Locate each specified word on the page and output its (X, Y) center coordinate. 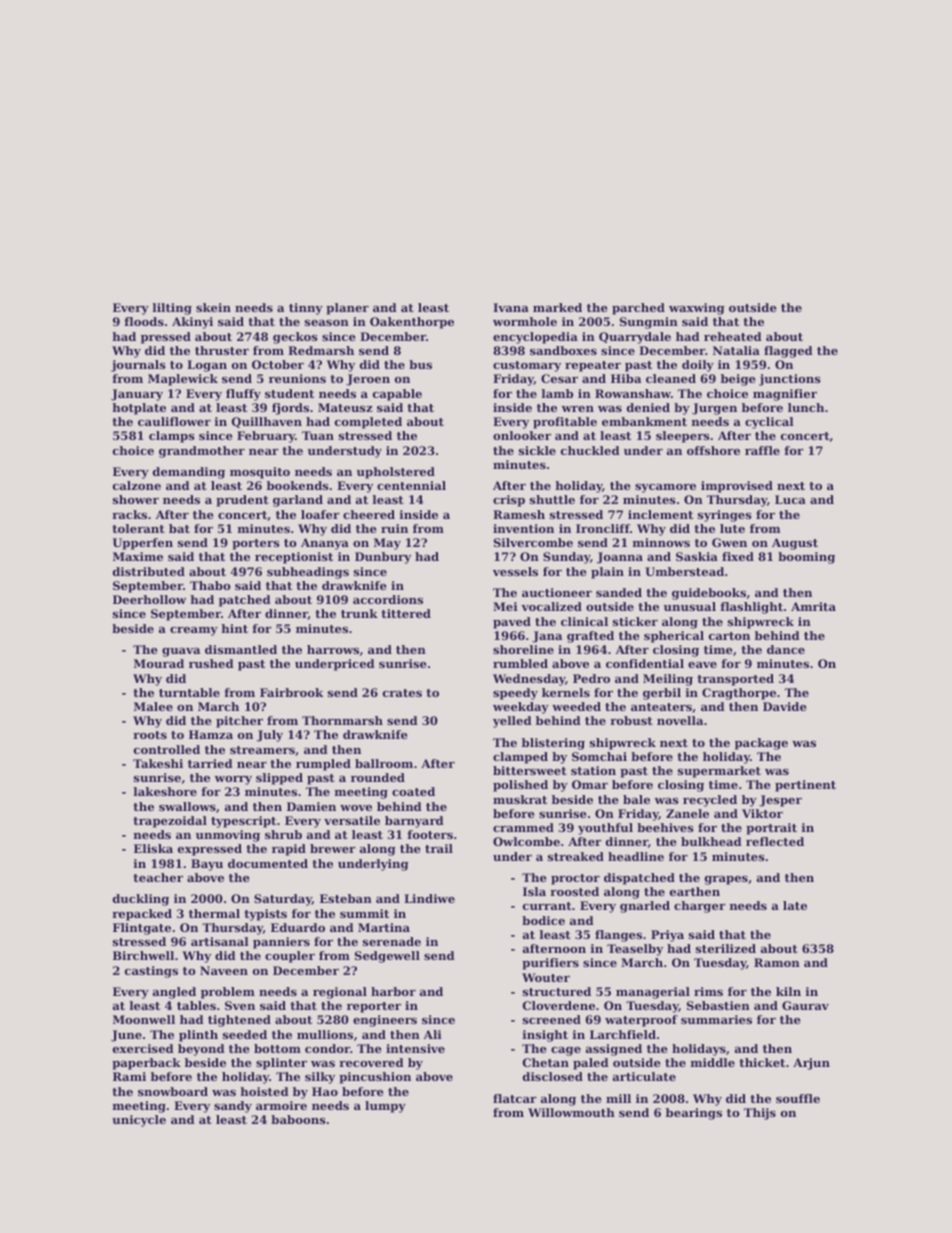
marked (557, 307)
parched (638, 309)
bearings (694, 1114)
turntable (189, 692)
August (795, 544)
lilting (172, 309)
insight (545, 1036)
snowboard (173, 1091)
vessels (515, 571)
